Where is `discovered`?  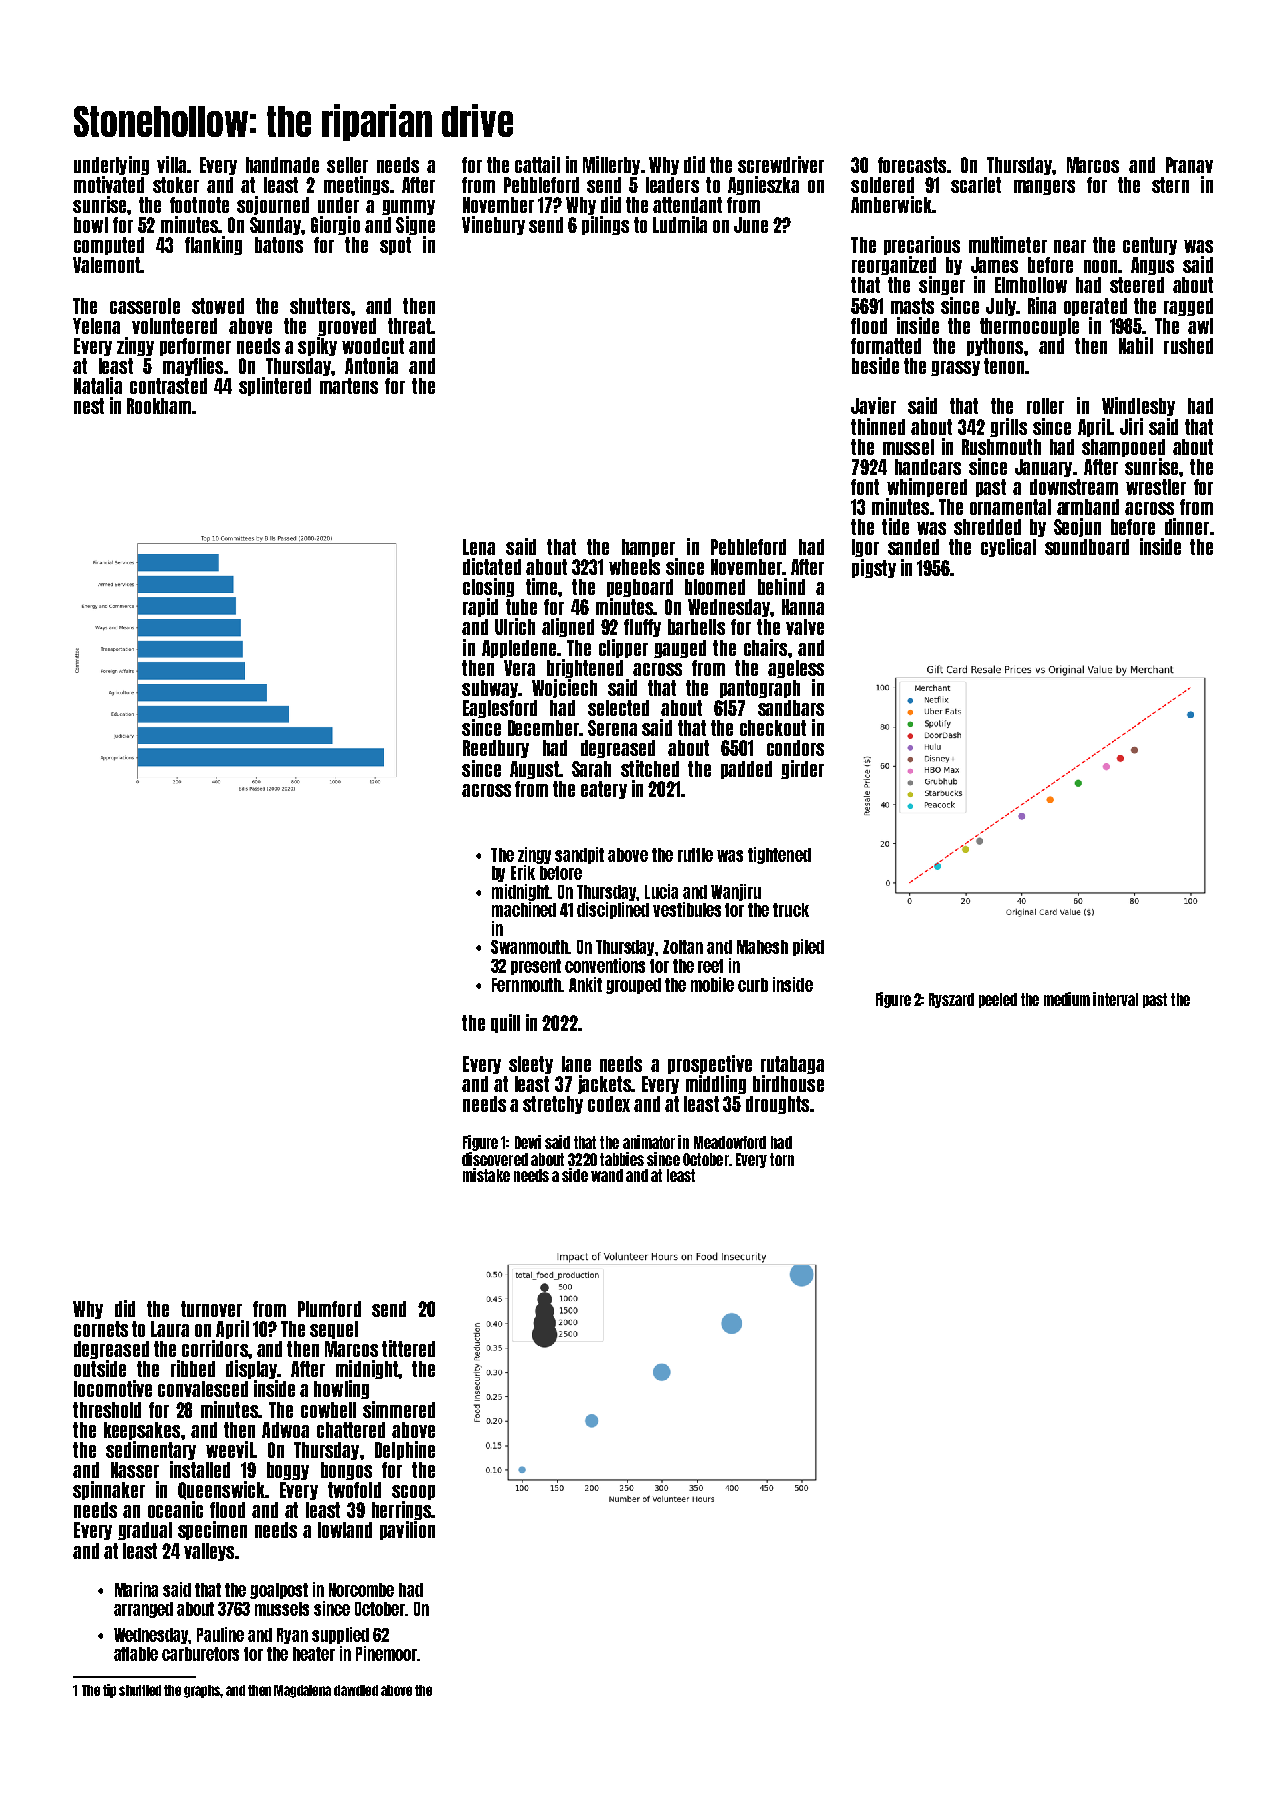 discovered is located at coordinates (495, 1159).
